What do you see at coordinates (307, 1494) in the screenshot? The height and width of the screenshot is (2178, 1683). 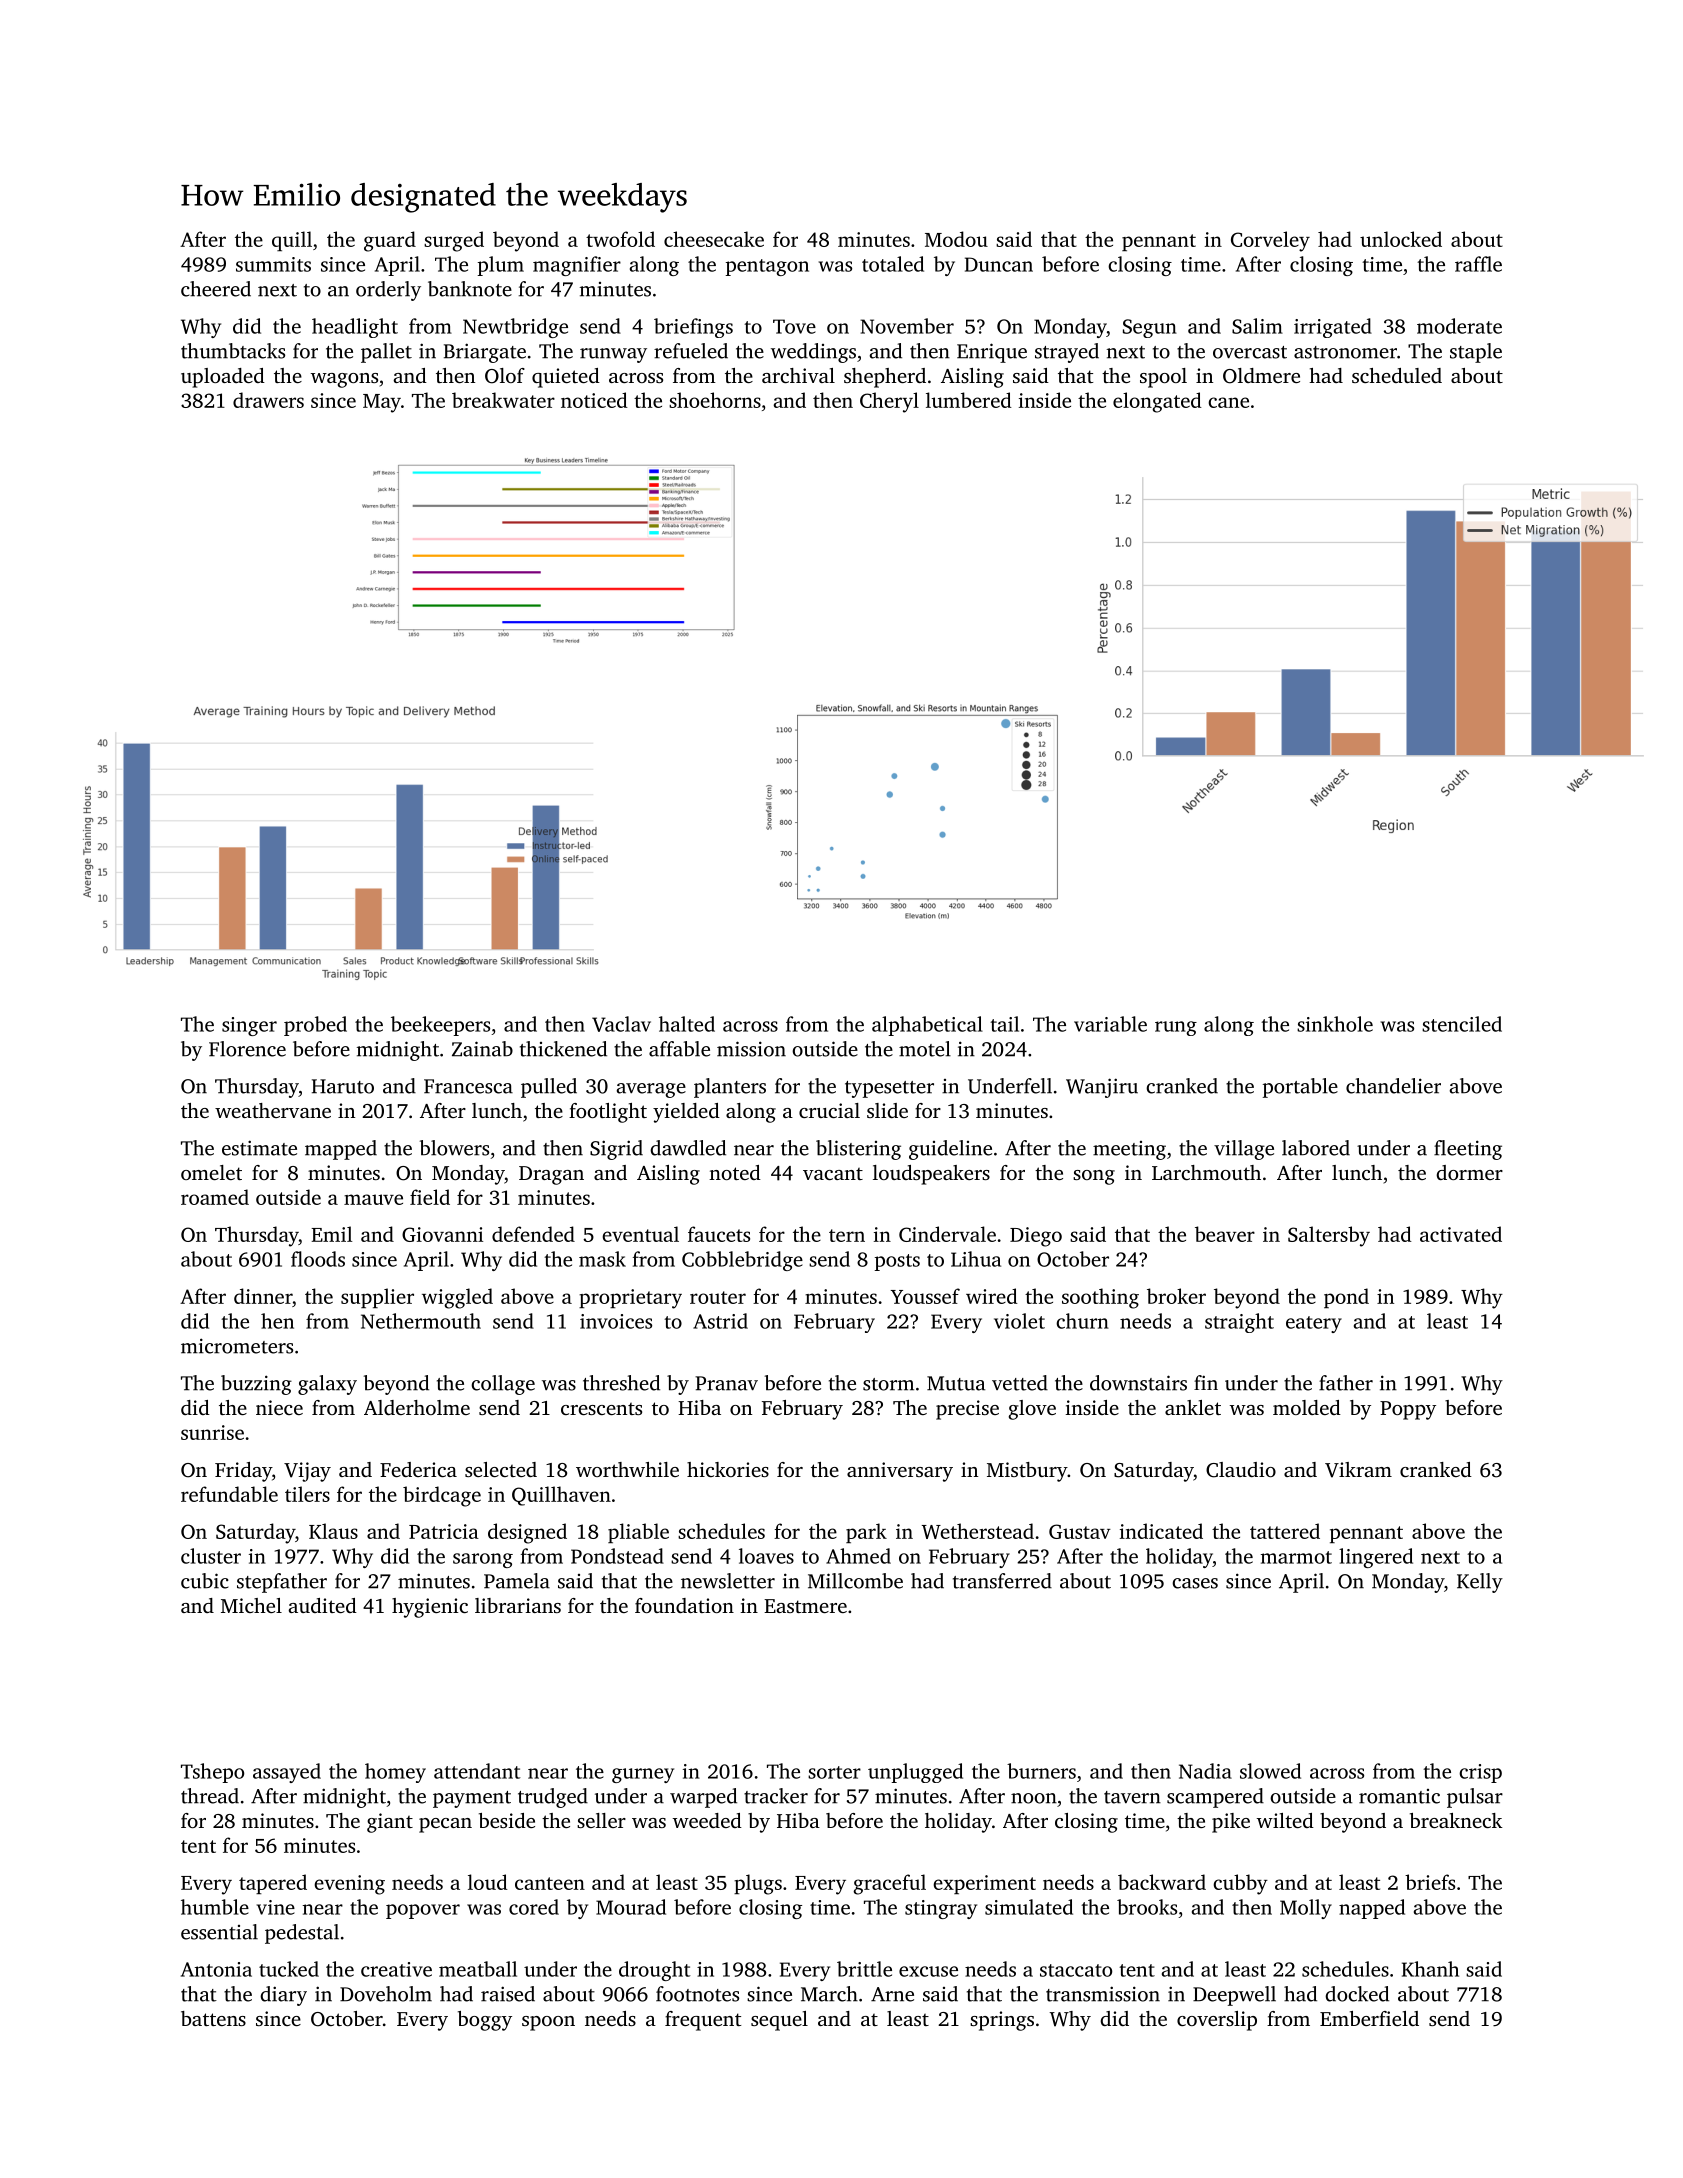 I see `tilers` at bounding box center [307, 1494].
